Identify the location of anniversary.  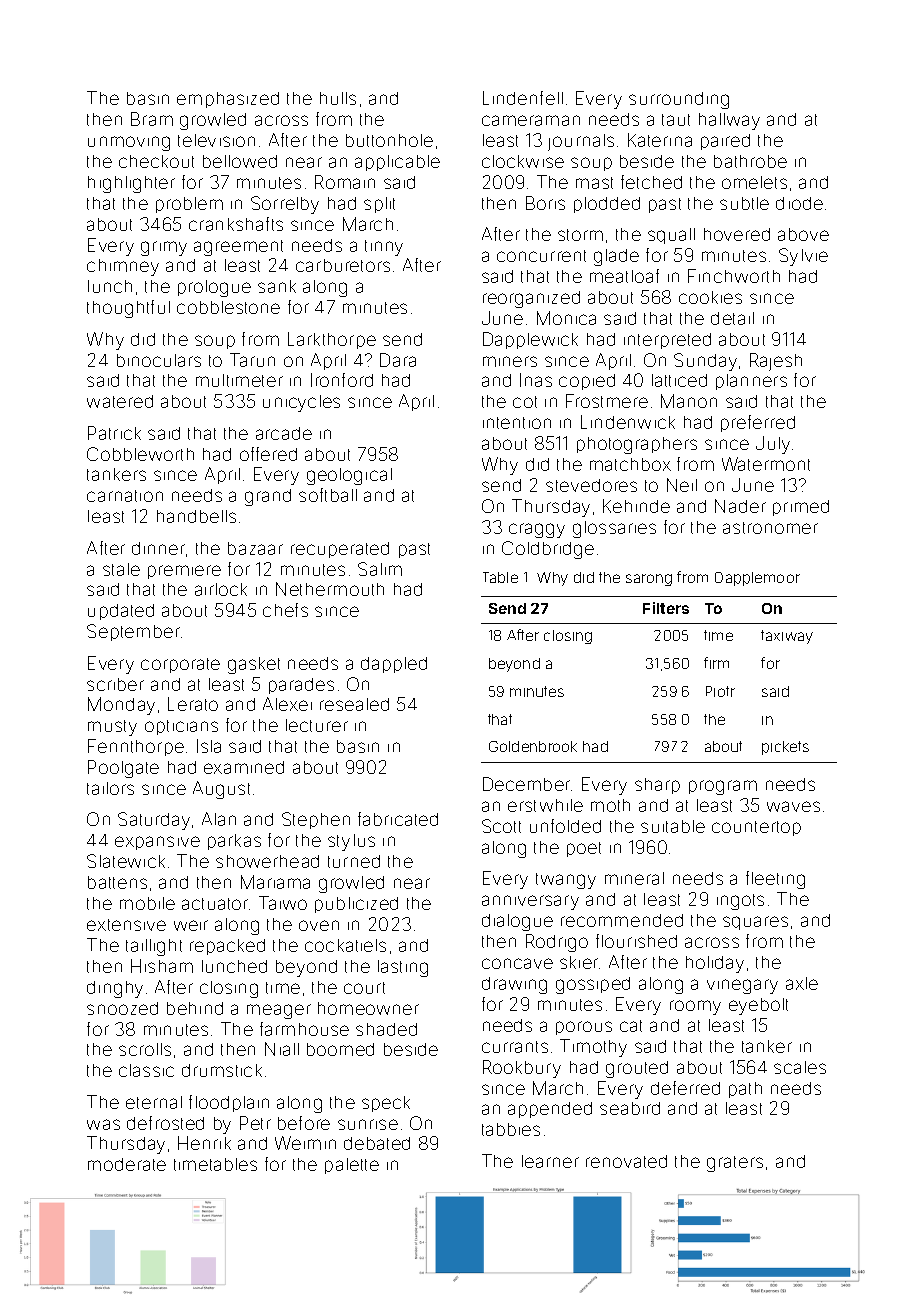
(530, 902).
